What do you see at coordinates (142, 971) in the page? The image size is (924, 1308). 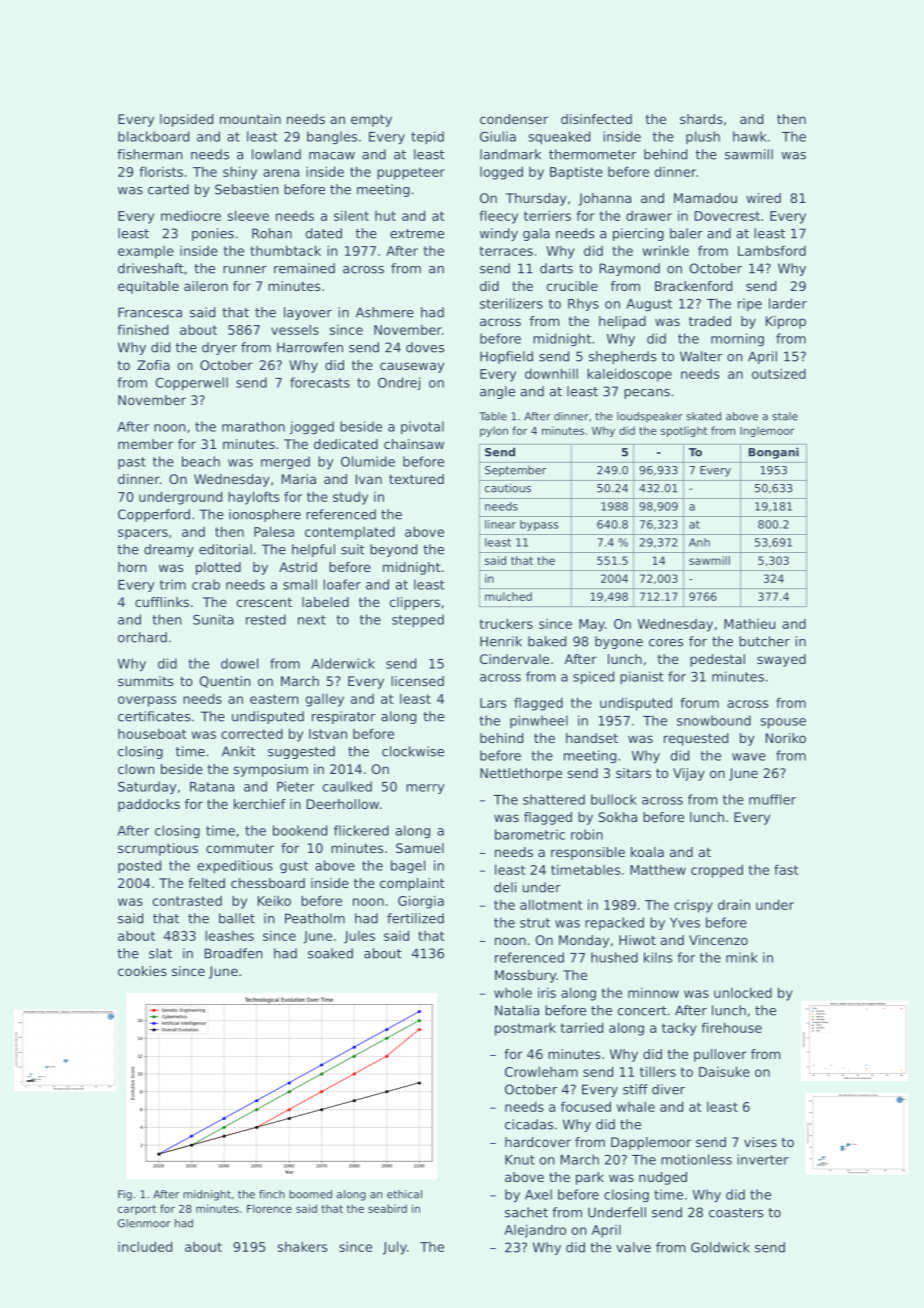 I see `cookies` at bounding box center [142, 971].
